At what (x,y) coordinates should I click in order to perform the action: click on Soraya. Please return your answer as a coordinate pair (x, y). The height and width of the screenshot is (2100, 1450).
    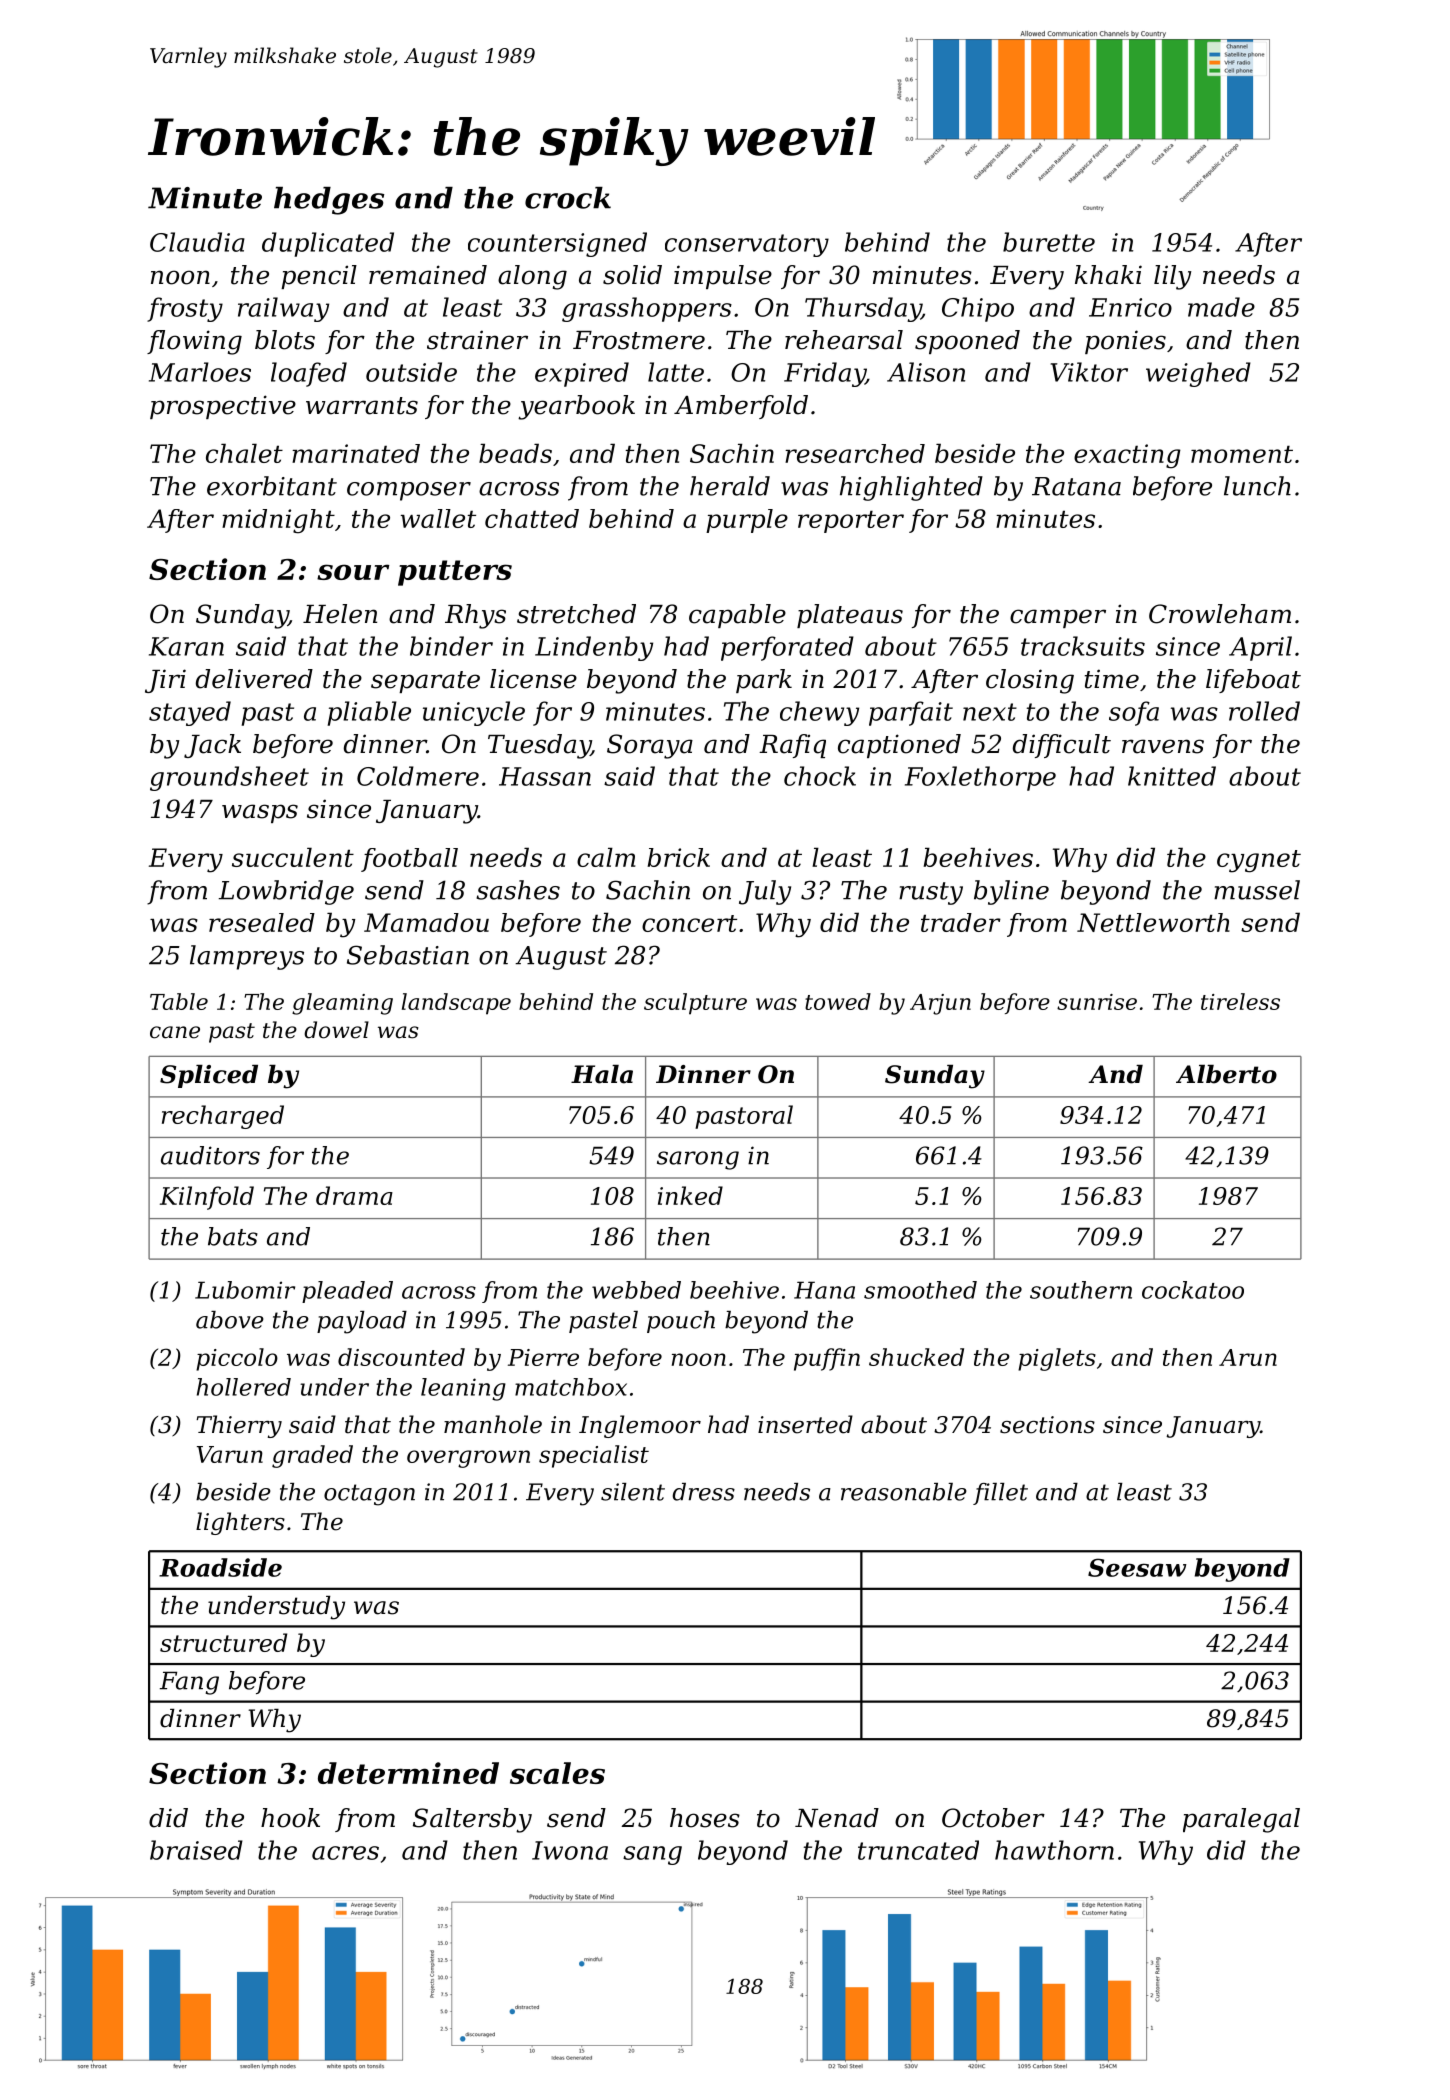
    Looking at the image, I should click on (650, 746).
